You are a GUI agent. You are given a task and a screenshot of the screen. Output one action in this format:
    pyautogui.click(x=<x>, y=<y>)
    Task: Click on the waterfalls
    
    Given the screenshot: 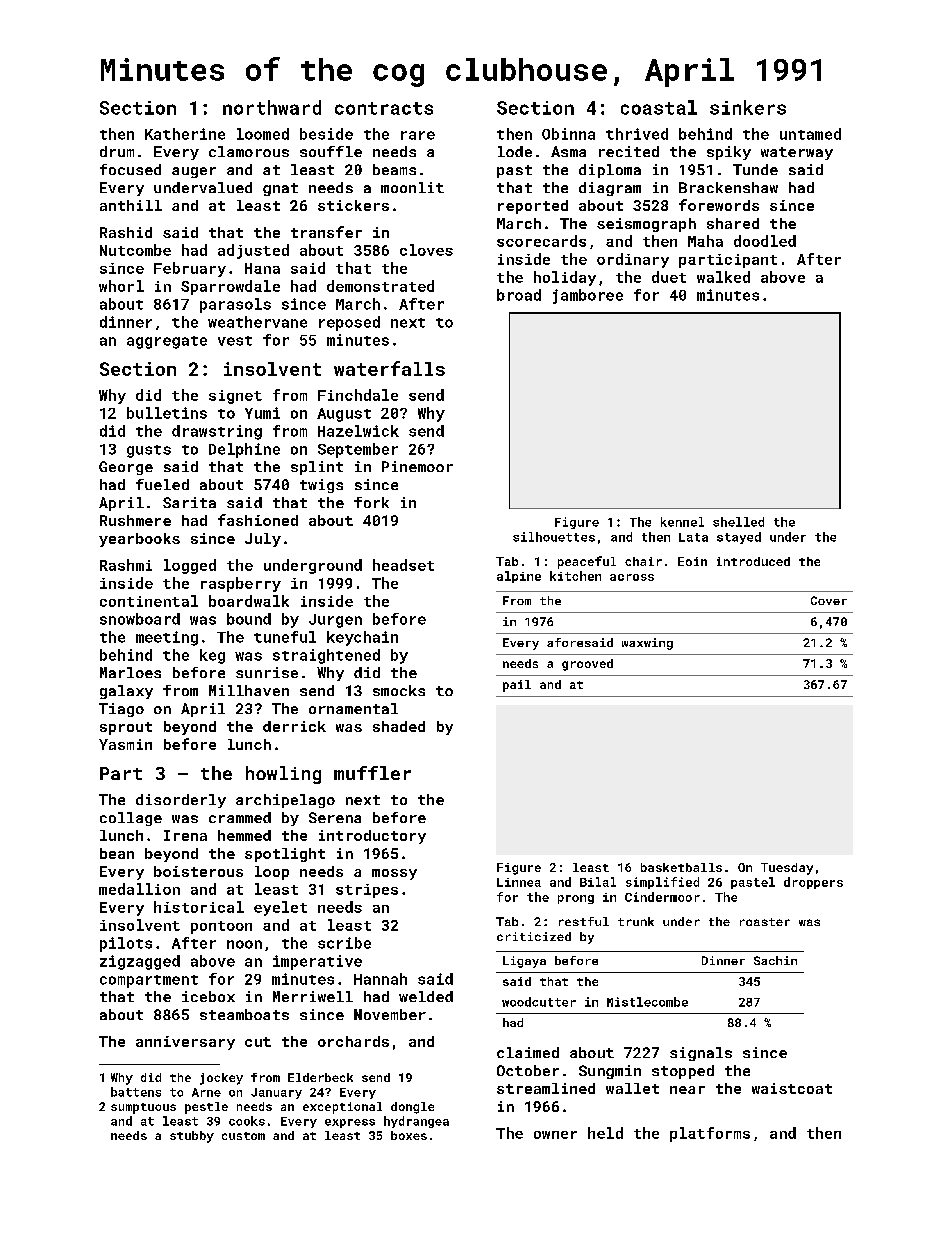 What is the action you would take?
    pyautogui.click(x=389, y=368)
